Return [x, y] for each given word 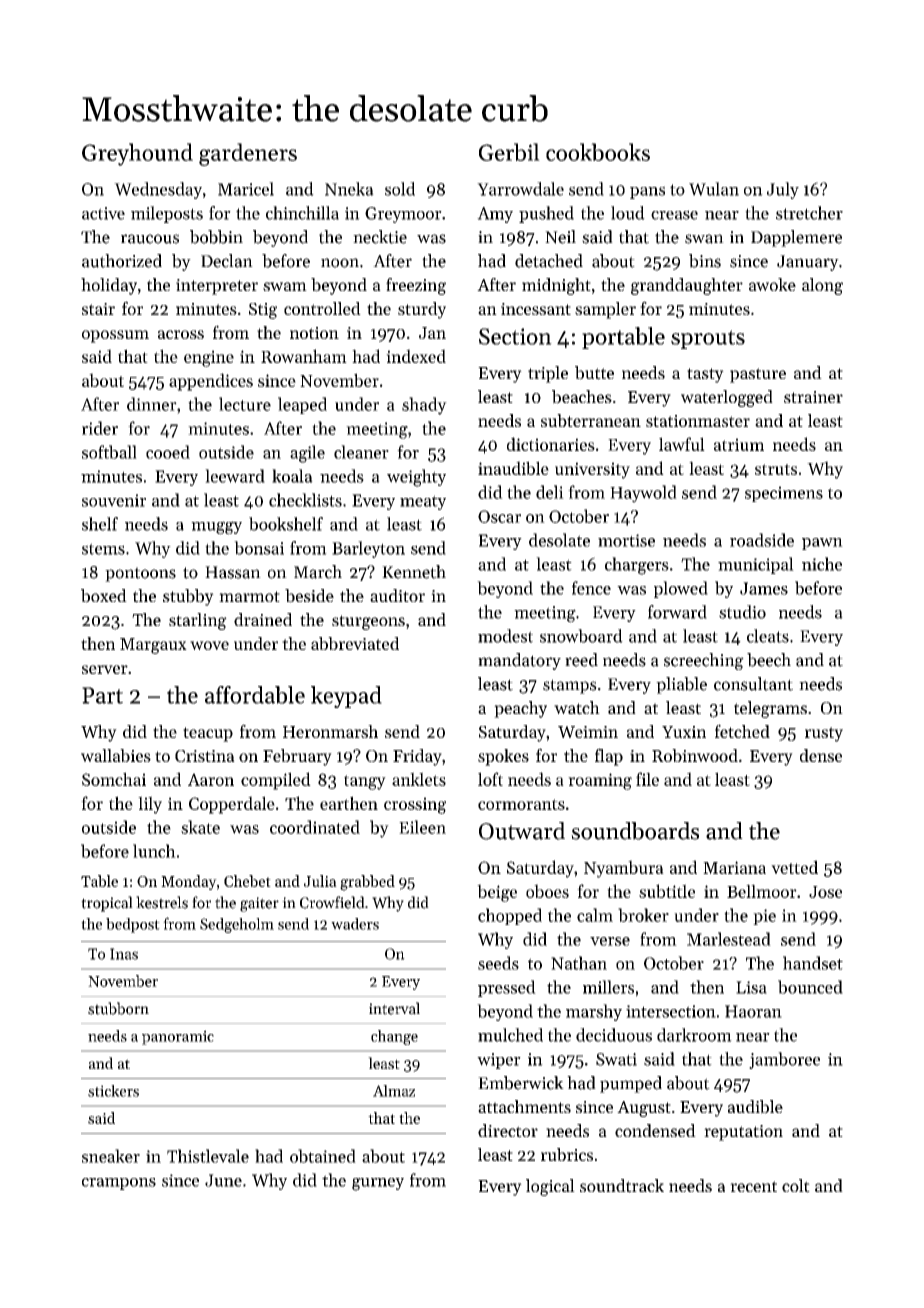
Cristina [205, 756]
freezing [416, 286]
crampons [119, 1184]
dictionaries [551, 444]
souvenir [114, 500]
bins [705, 261]
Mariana [734, 867]
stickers [113, 1091]
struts [776, 469]
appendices [211, 382]
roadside [762, 540]
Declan [227, 261]
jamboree [784, 1060]
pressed [507, 988]
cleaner [361, 452]
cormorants [521, 804]
